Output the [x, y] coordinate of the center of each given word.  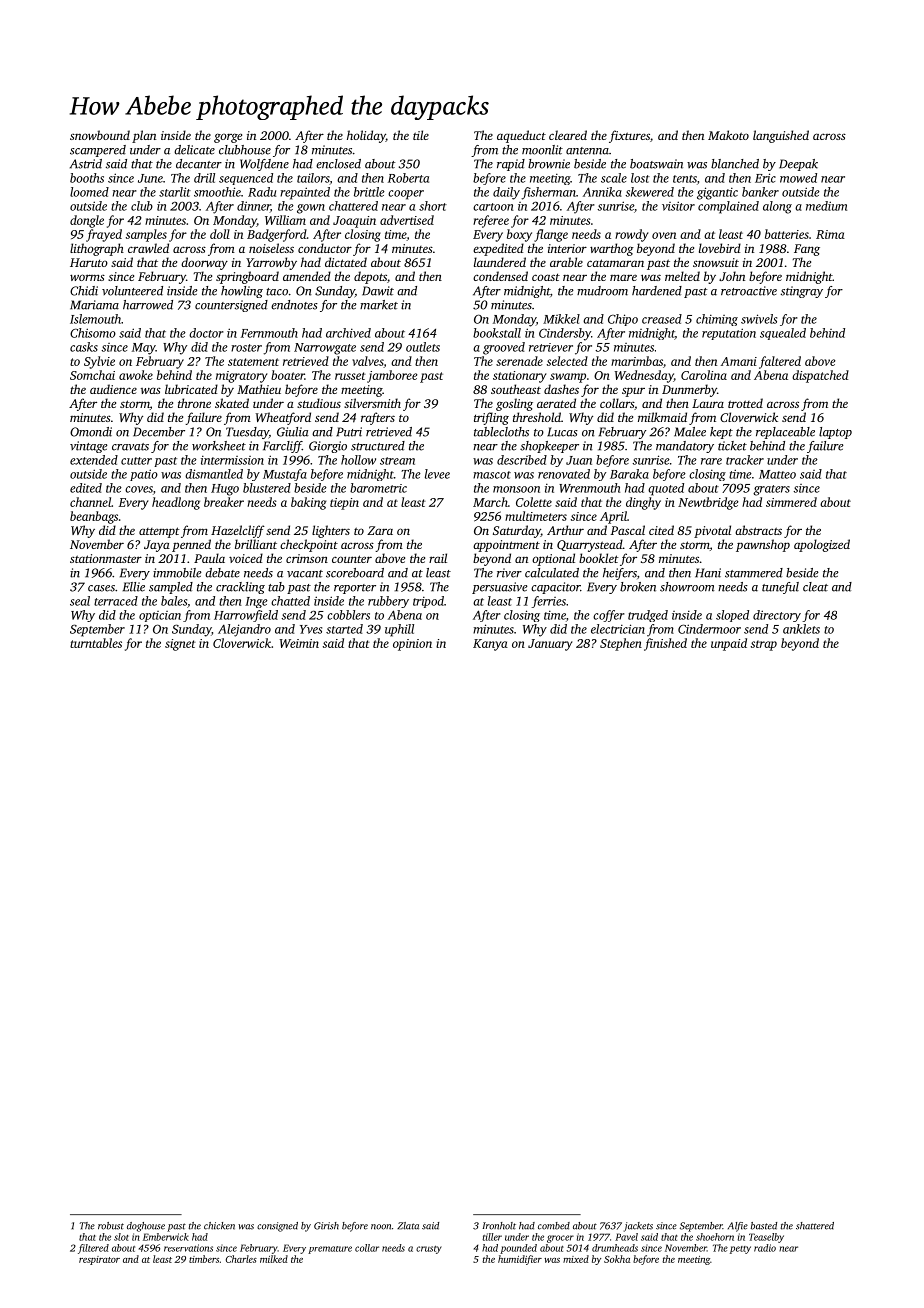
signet [180, 645]
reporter [355, 589]
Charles [241, 1259]
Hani [708, 573]
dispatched [820, 376]
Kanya [490, 645]
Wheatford [283, 418]
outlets [423, 347]
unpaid [729, 644]
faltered [780, 362]
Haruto [89, 262]
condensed [500, 276]
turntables [96, 643]
